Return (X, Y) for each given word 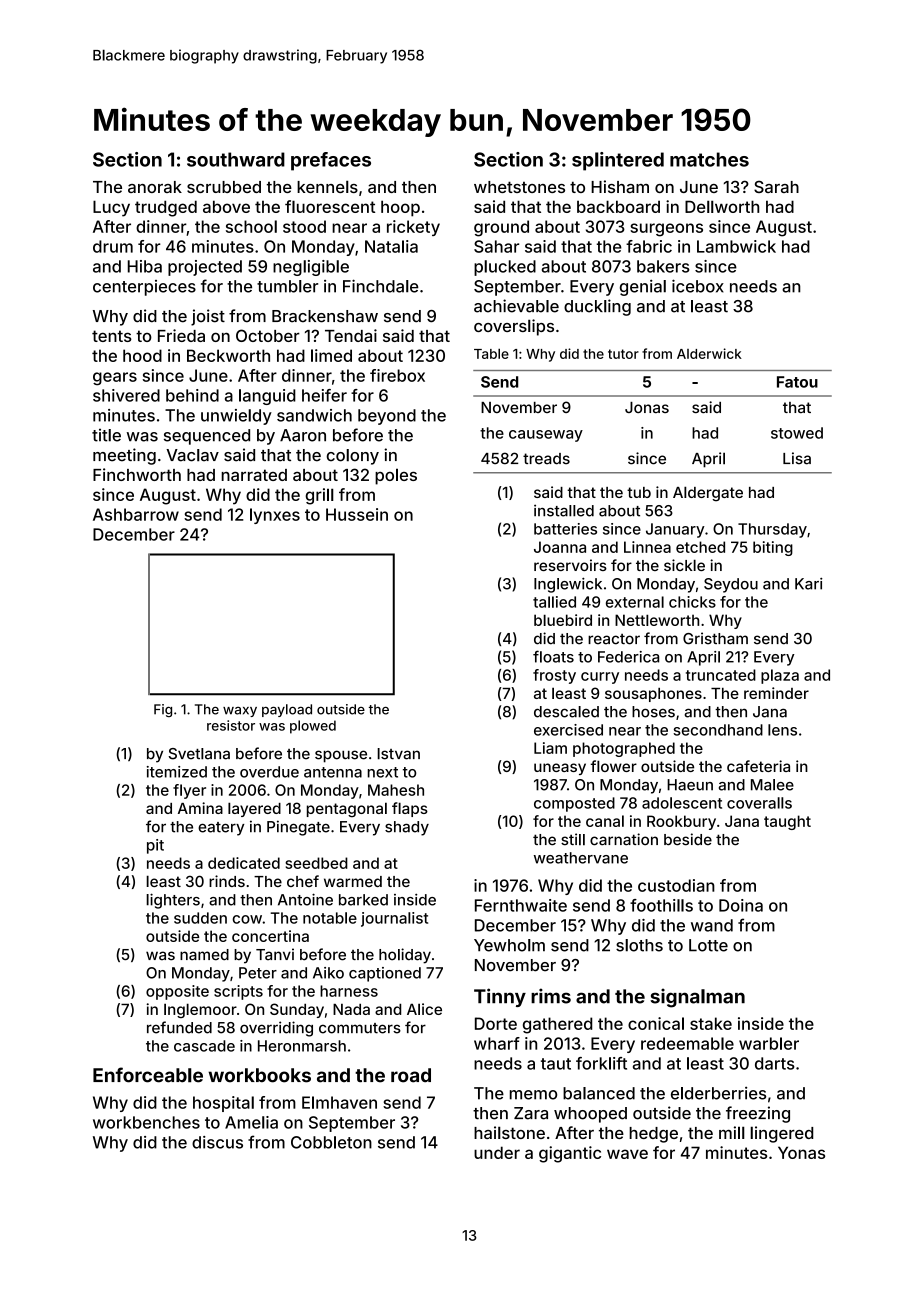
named (204, 955)
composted (574, 804)
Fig (163, 710)
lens (782, 730)
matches (709, 159)
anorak (155, 187)
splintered (618, 161)
